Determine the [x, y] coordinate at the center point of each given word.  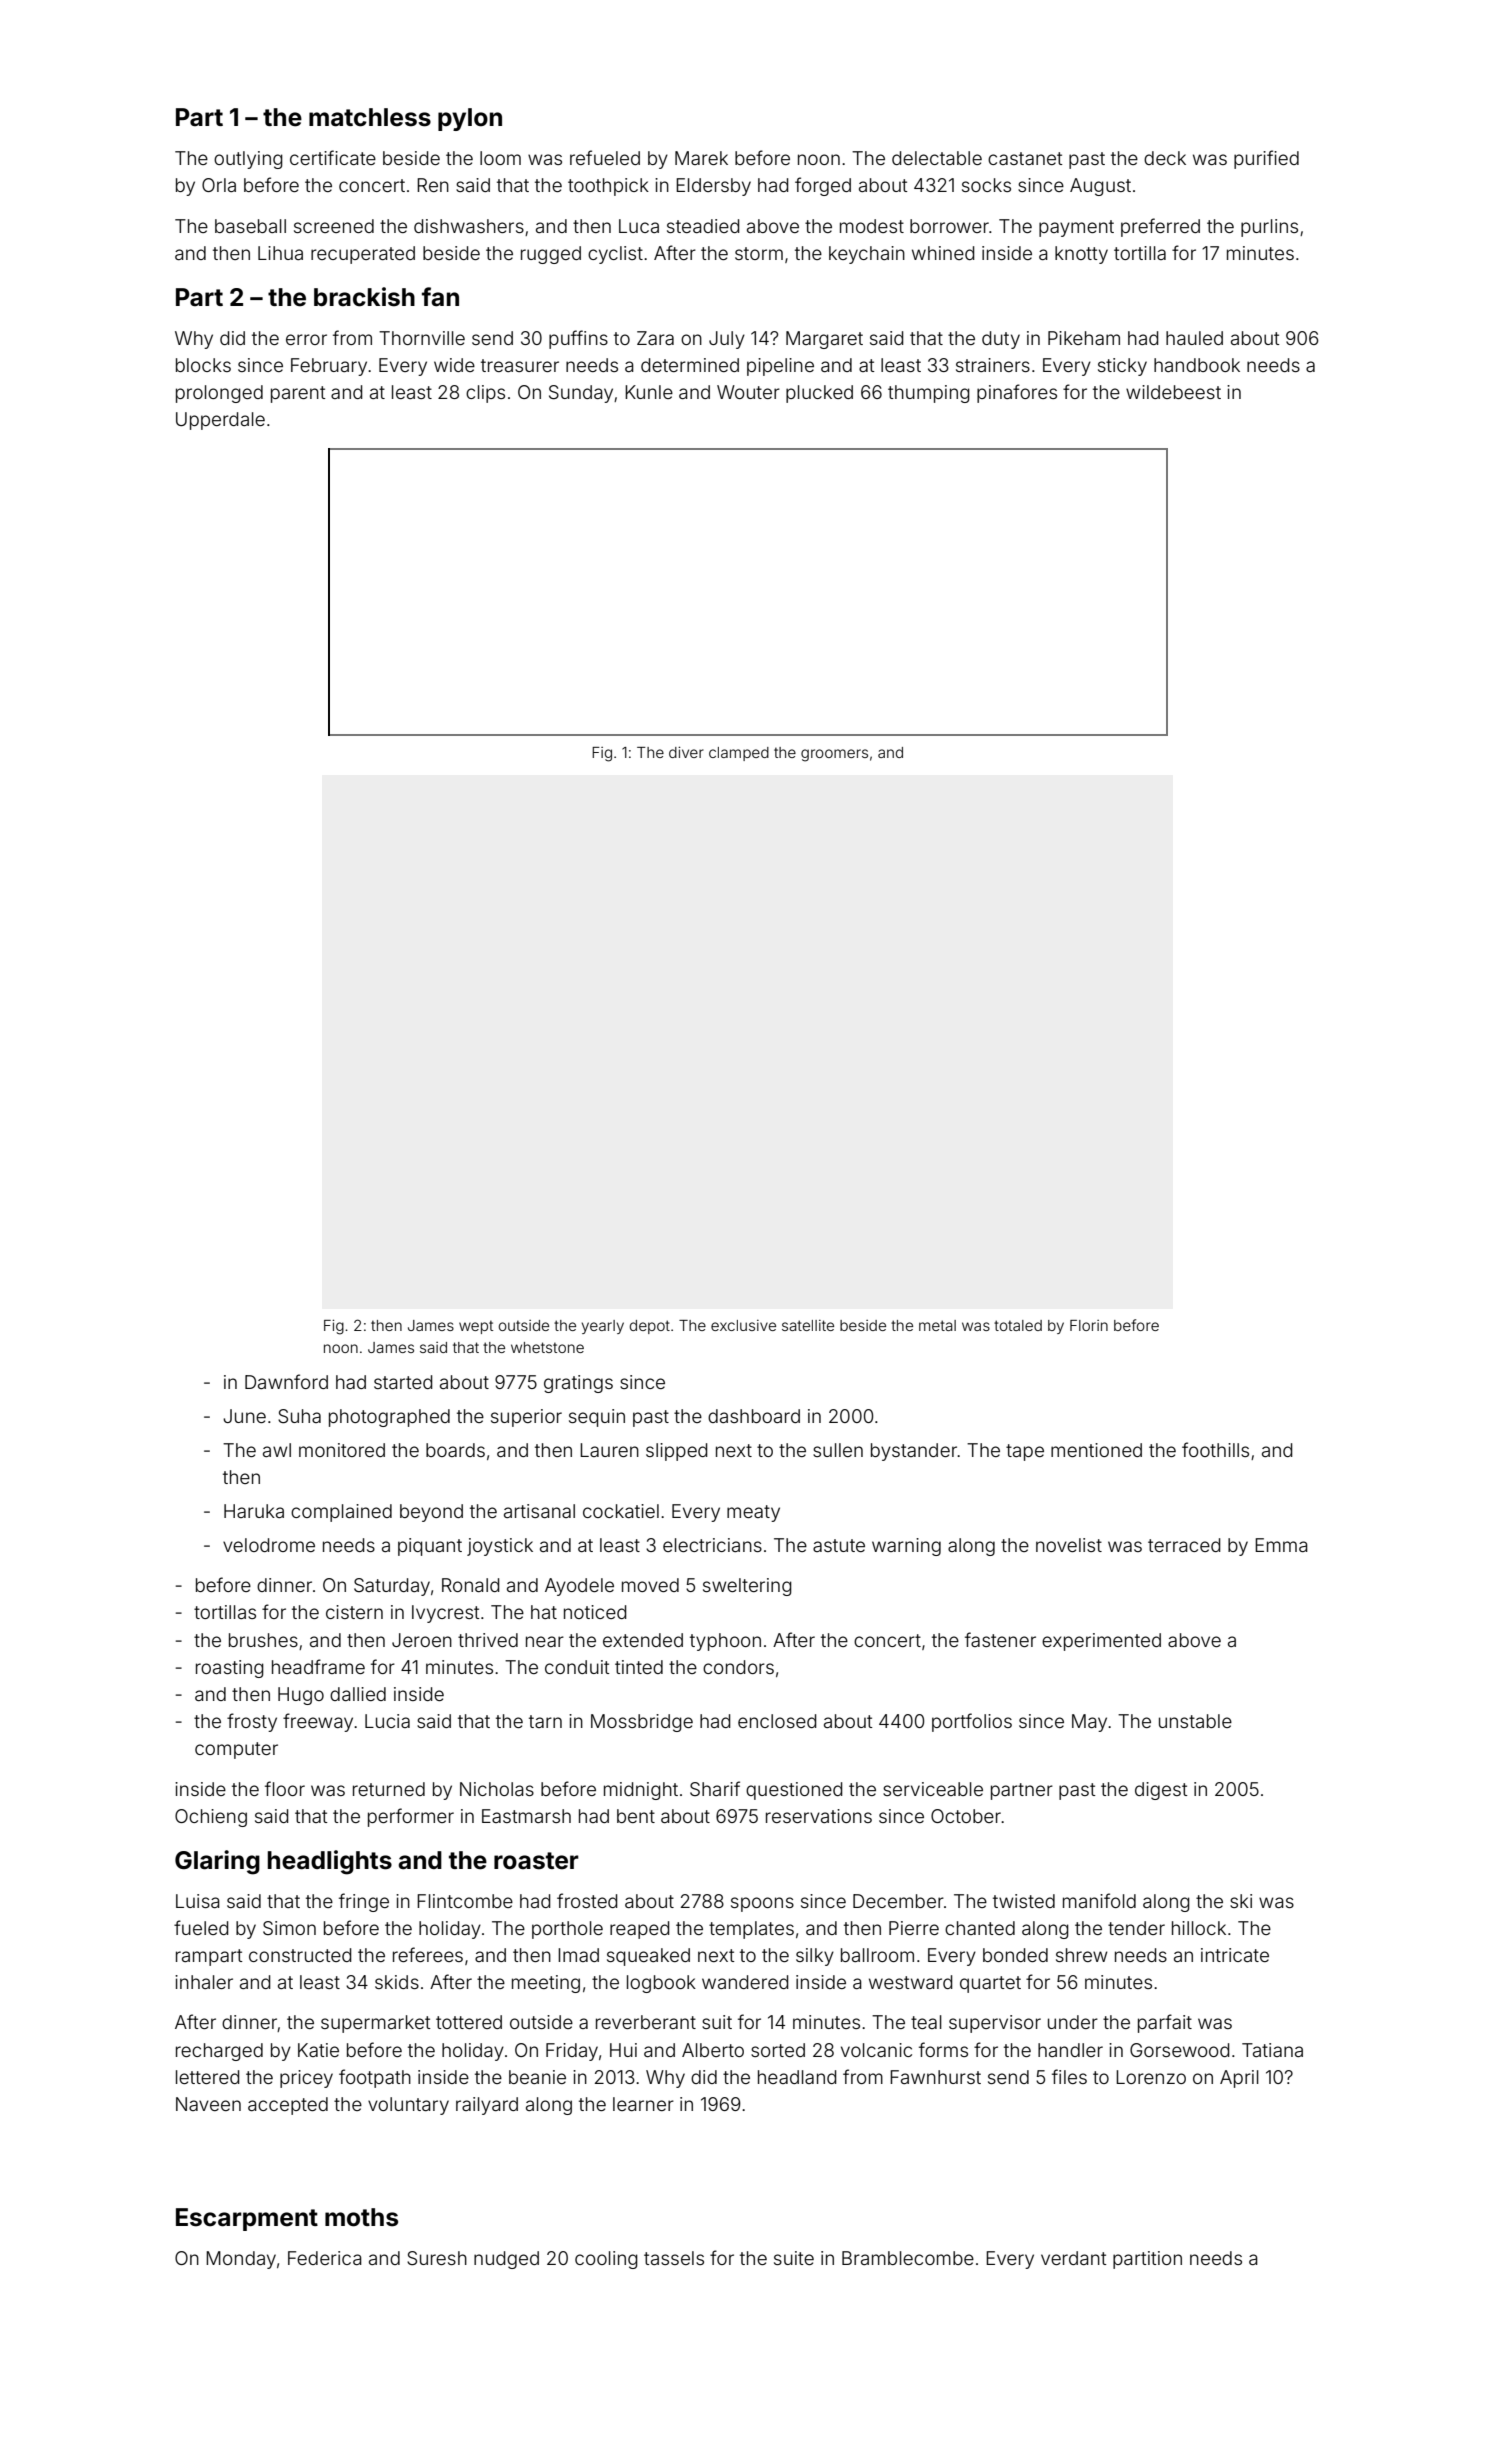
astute [839, 1545]
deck [1165, 158]
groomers [834, 755]
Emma [1281, 1545]
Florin [1089, 1325]
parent [298, 394]
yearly [602, 1327]
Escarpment [247, 2219]
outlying [248, 160]
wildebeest [1173, 392]
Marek [701, 158]
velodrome [269, 1545]
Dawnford [286, 1381]
